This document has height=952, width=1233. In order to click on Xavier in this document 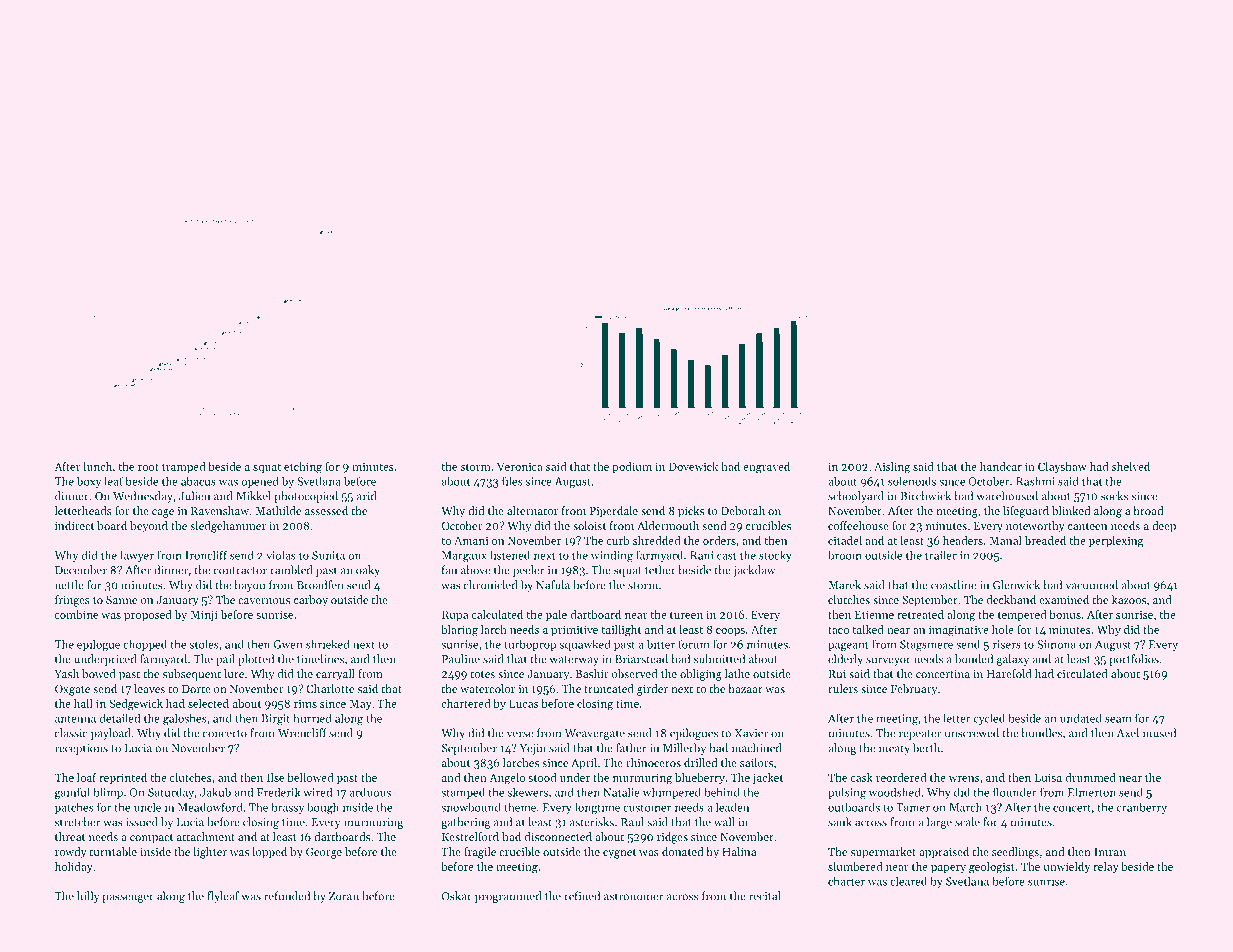, I will do `click(751, 733)`.
